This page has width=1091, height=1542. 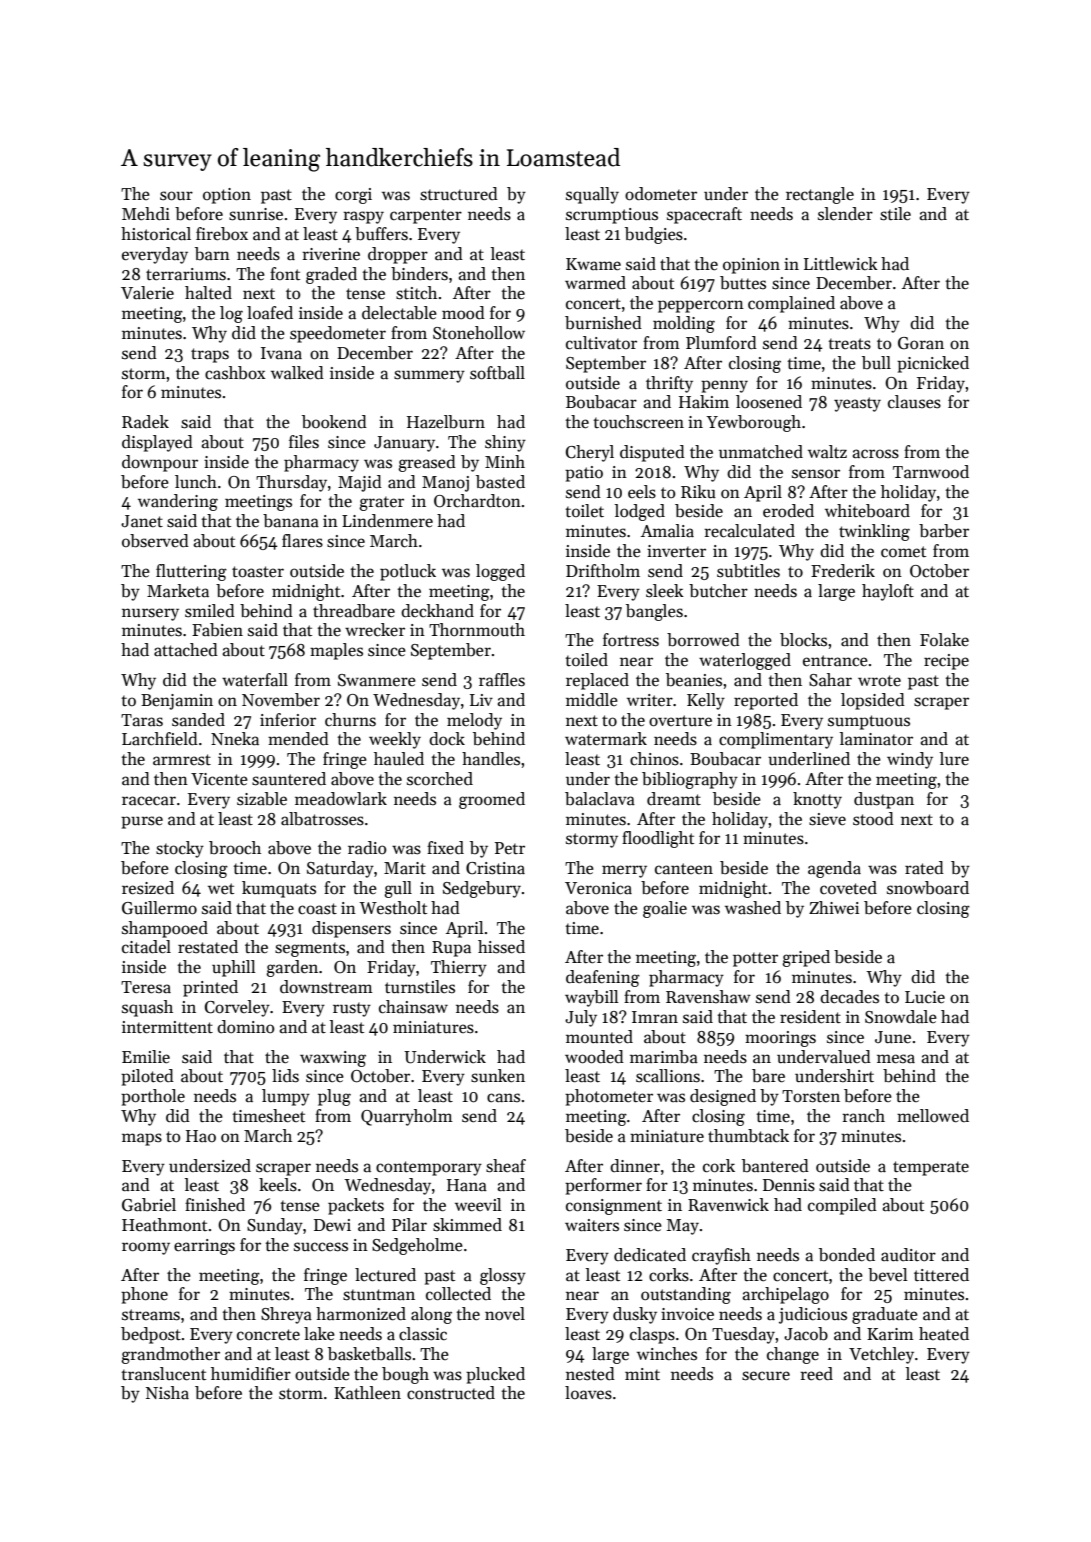 What do you see at coordinates (810, 1017) in the page?
I see `resident` at bounding box center [810, 1017].
